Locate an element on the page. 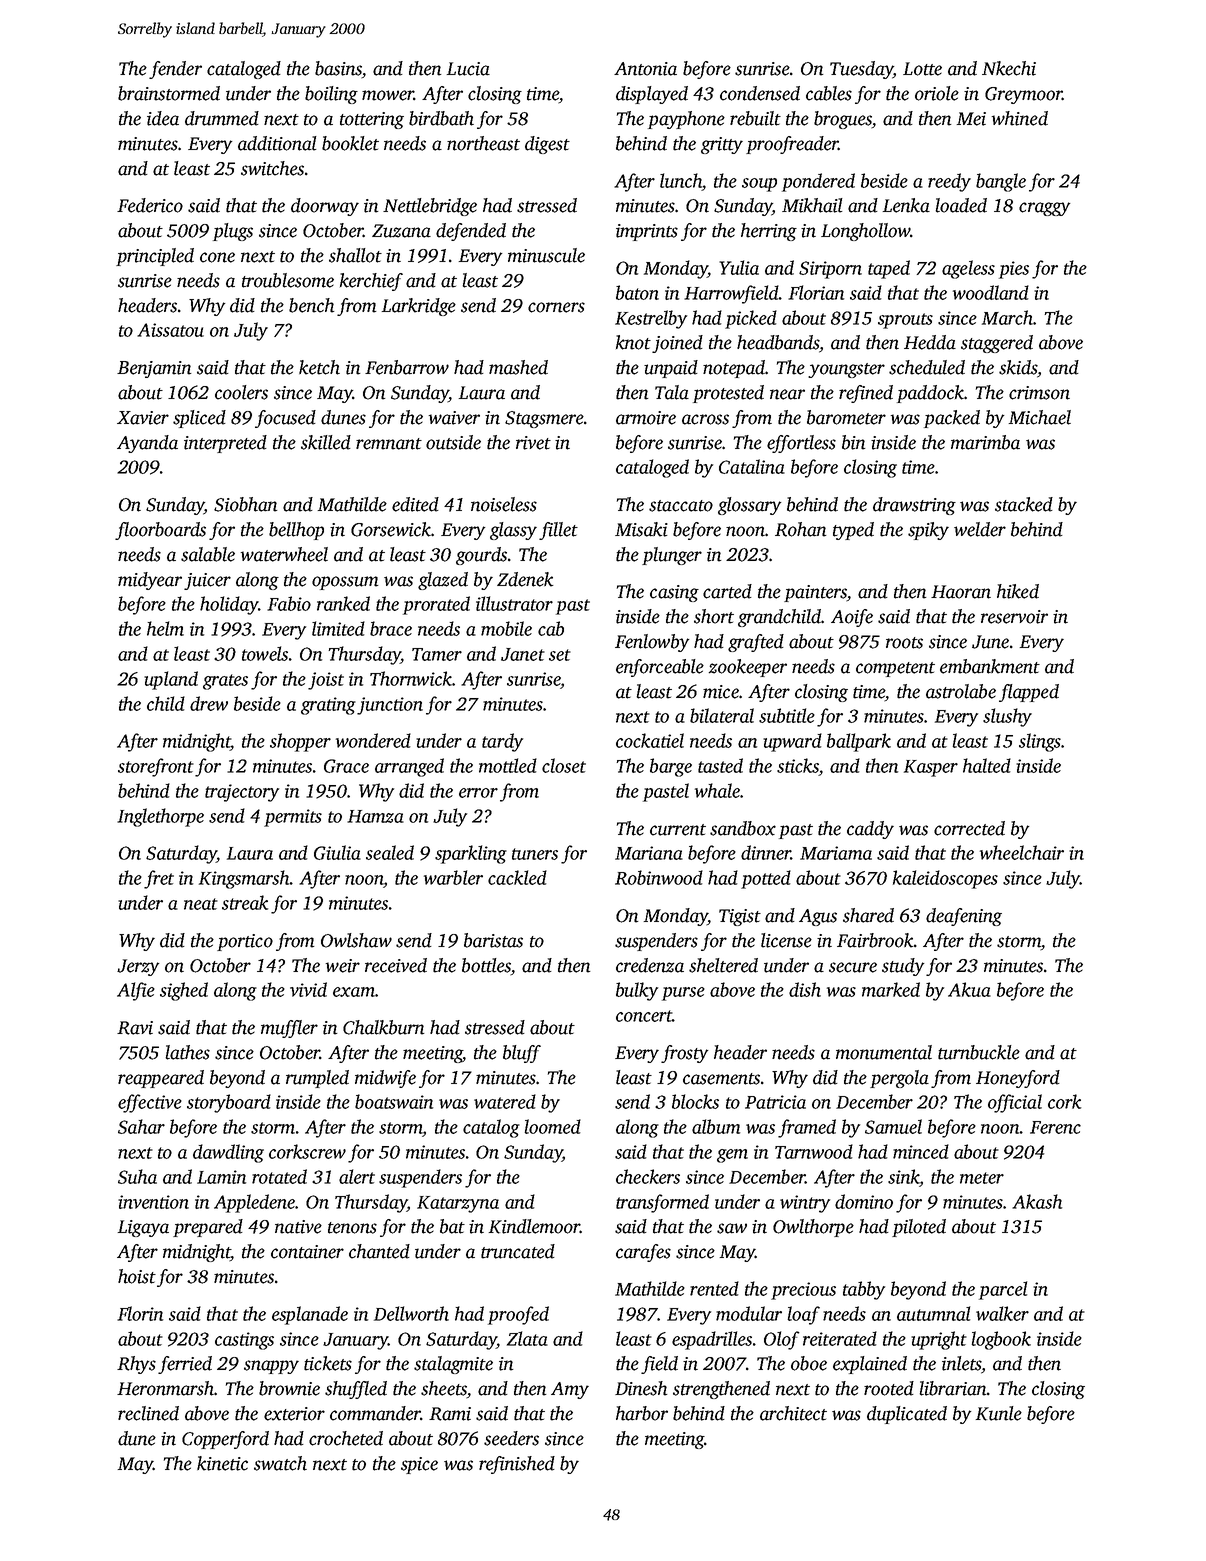 This document has width=1206, height=1561. kinetic is located at coordinates (222, 1463).
